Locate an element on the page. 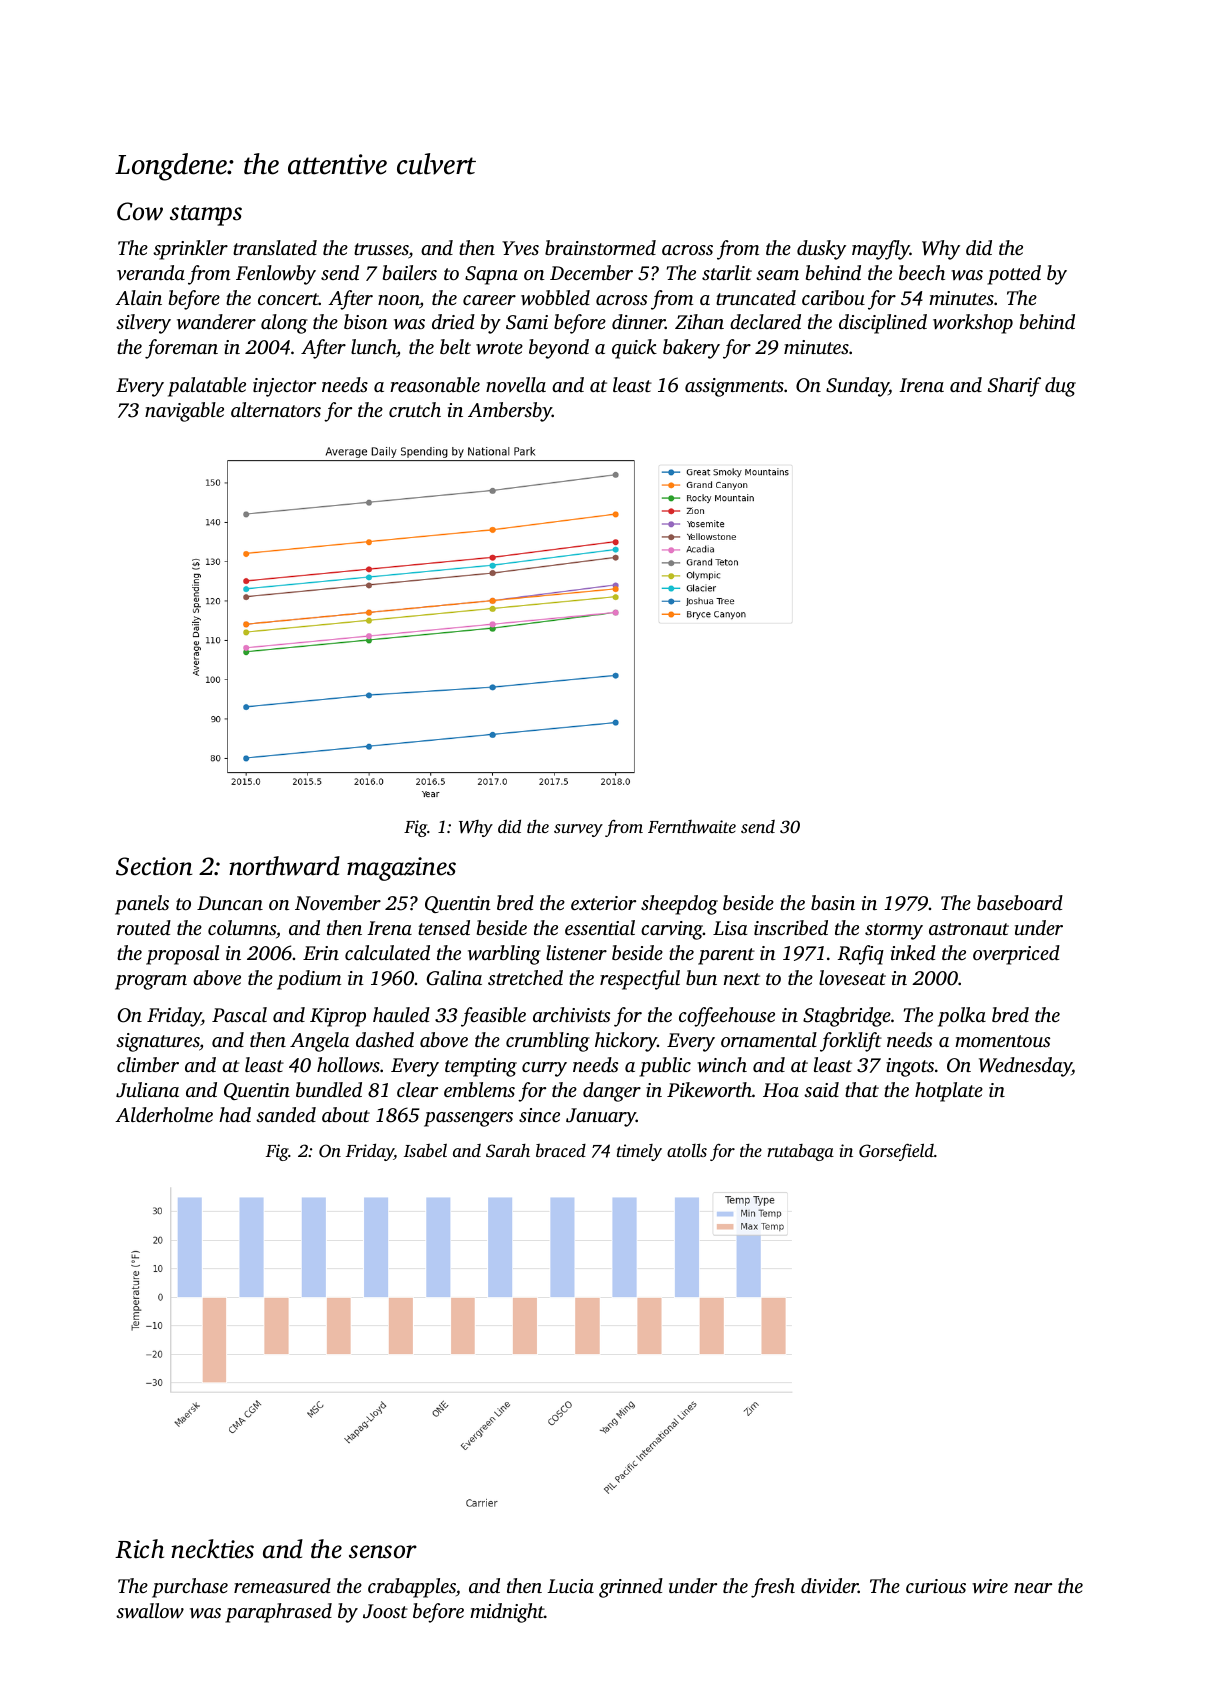 This page has width=1205, height=1704. curious is located at coordinates (936, 1586).
